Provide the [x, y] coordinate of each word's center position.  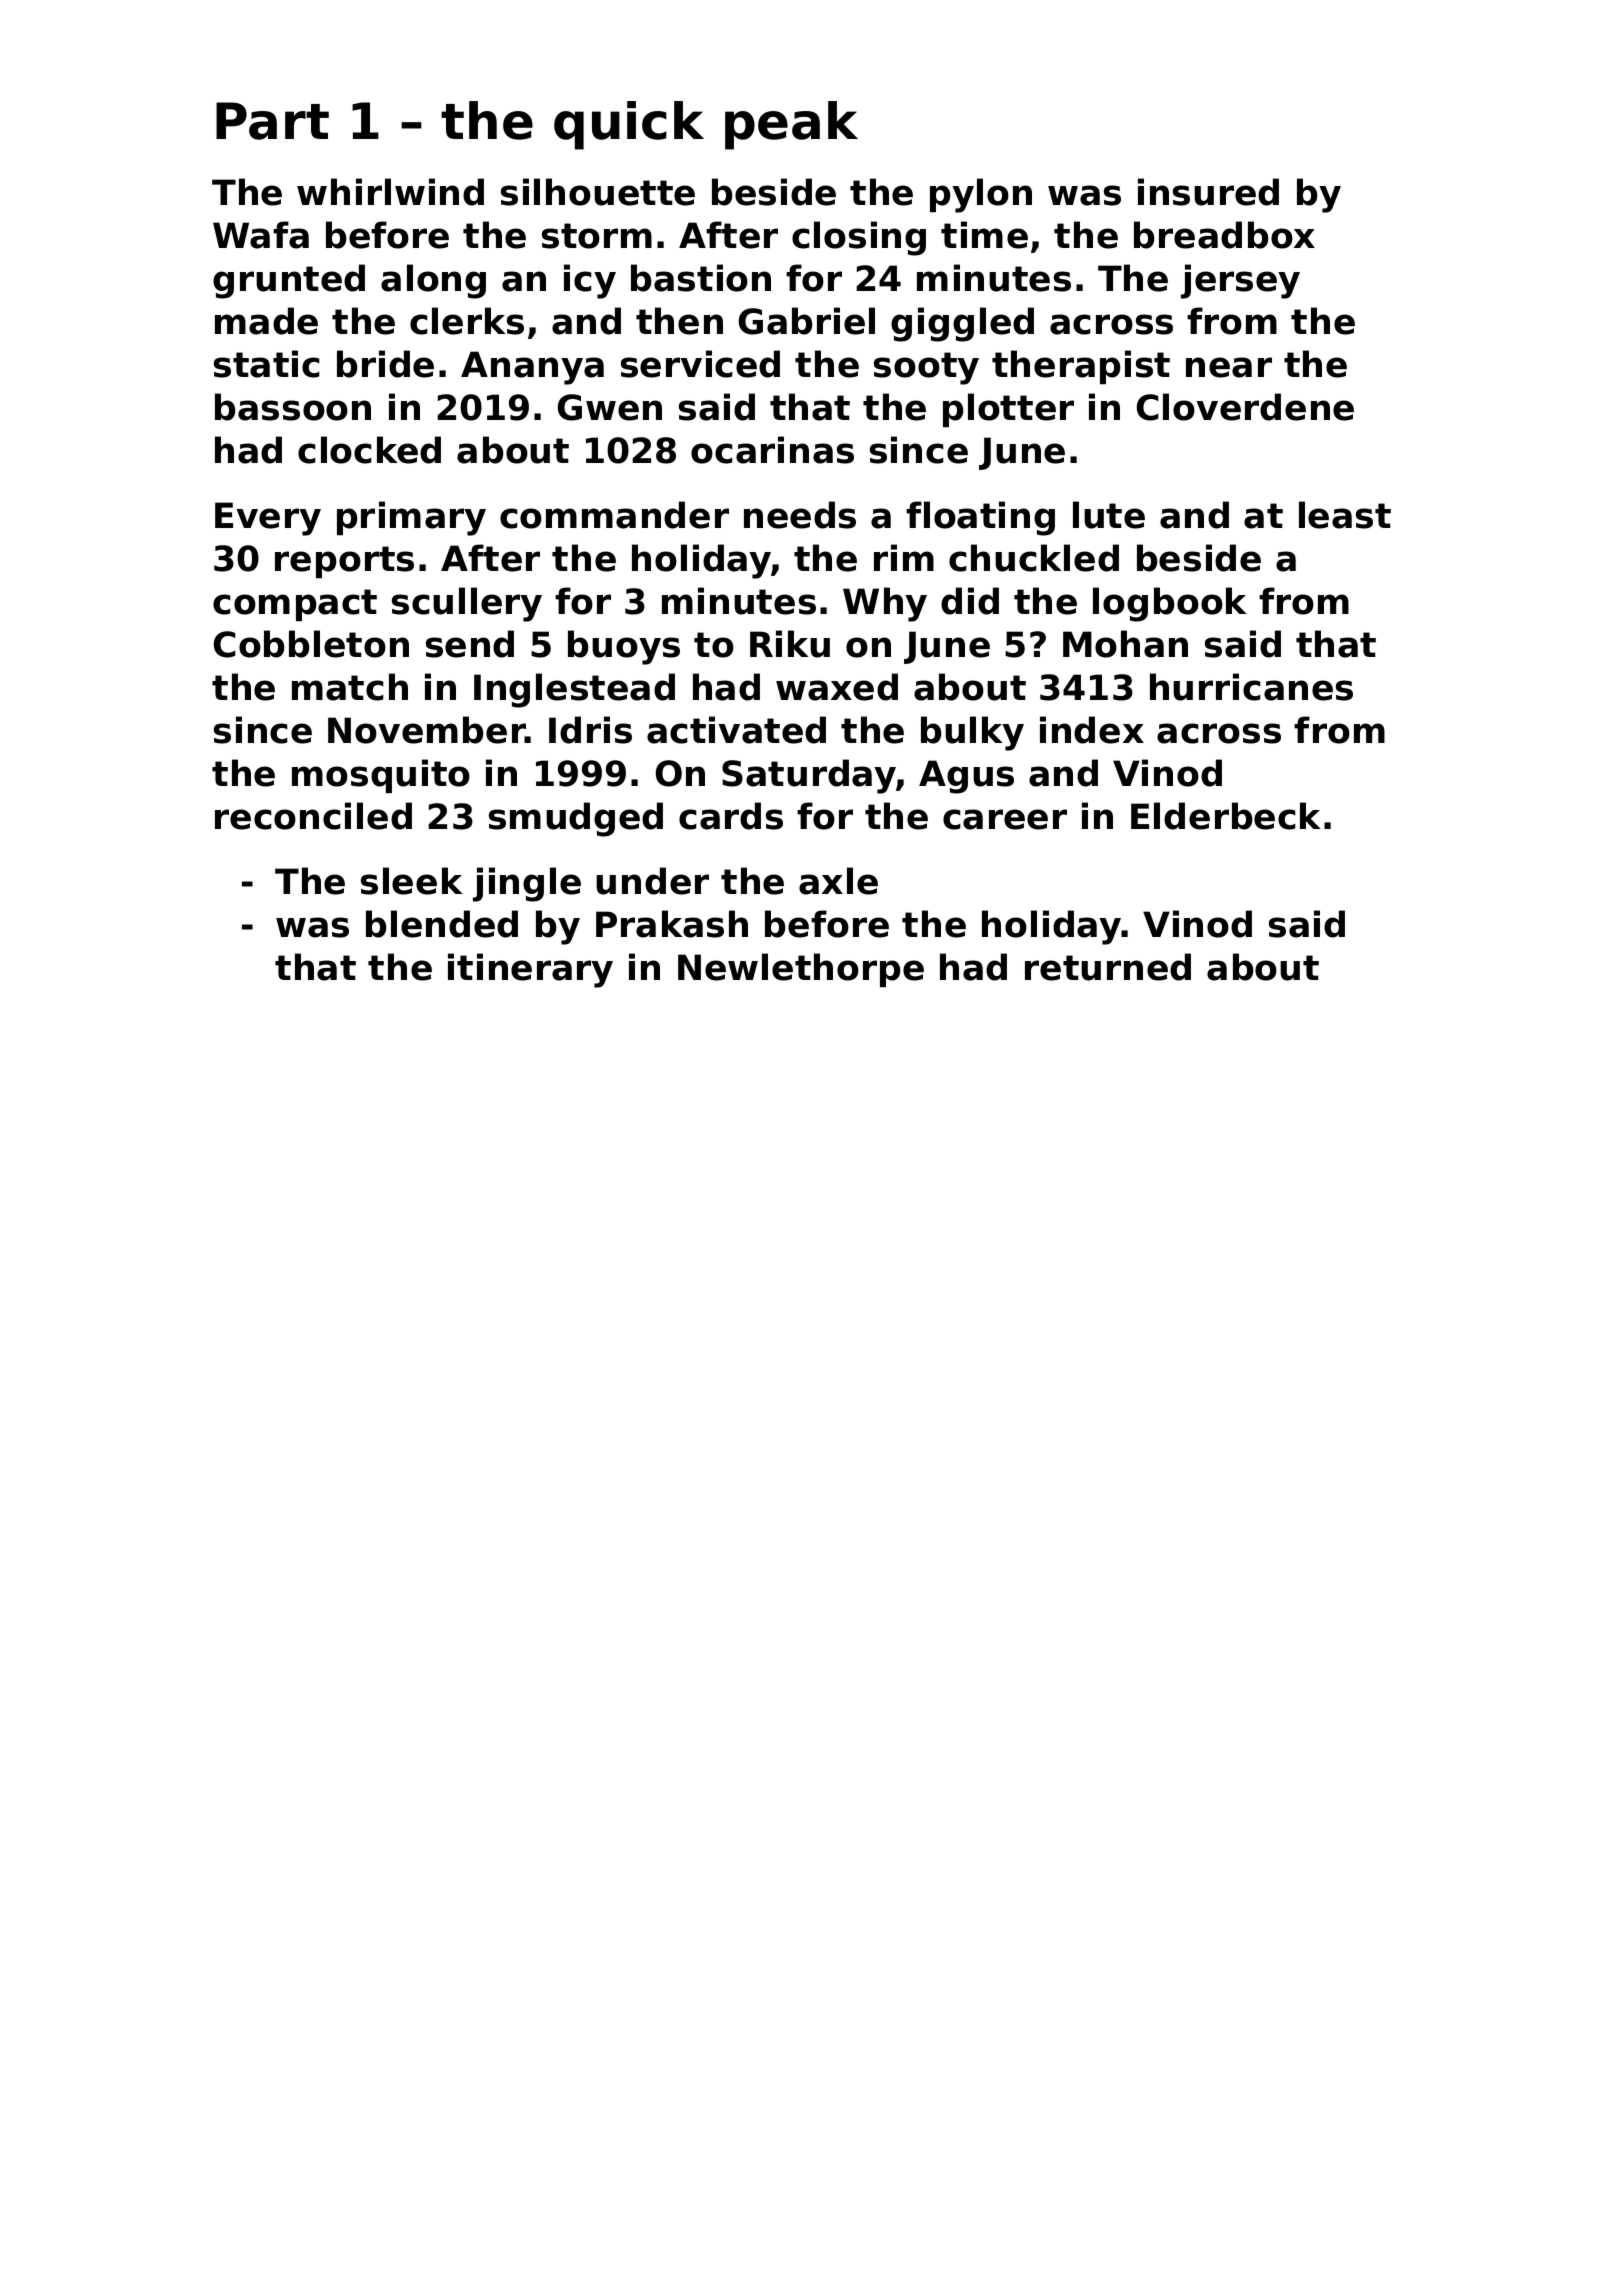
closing [859, 238]
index [1092, 730]
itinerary [530, 970]
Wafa [261, 235]
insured [1208, 192]
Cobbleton [311, 644]
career [1005, 819]
